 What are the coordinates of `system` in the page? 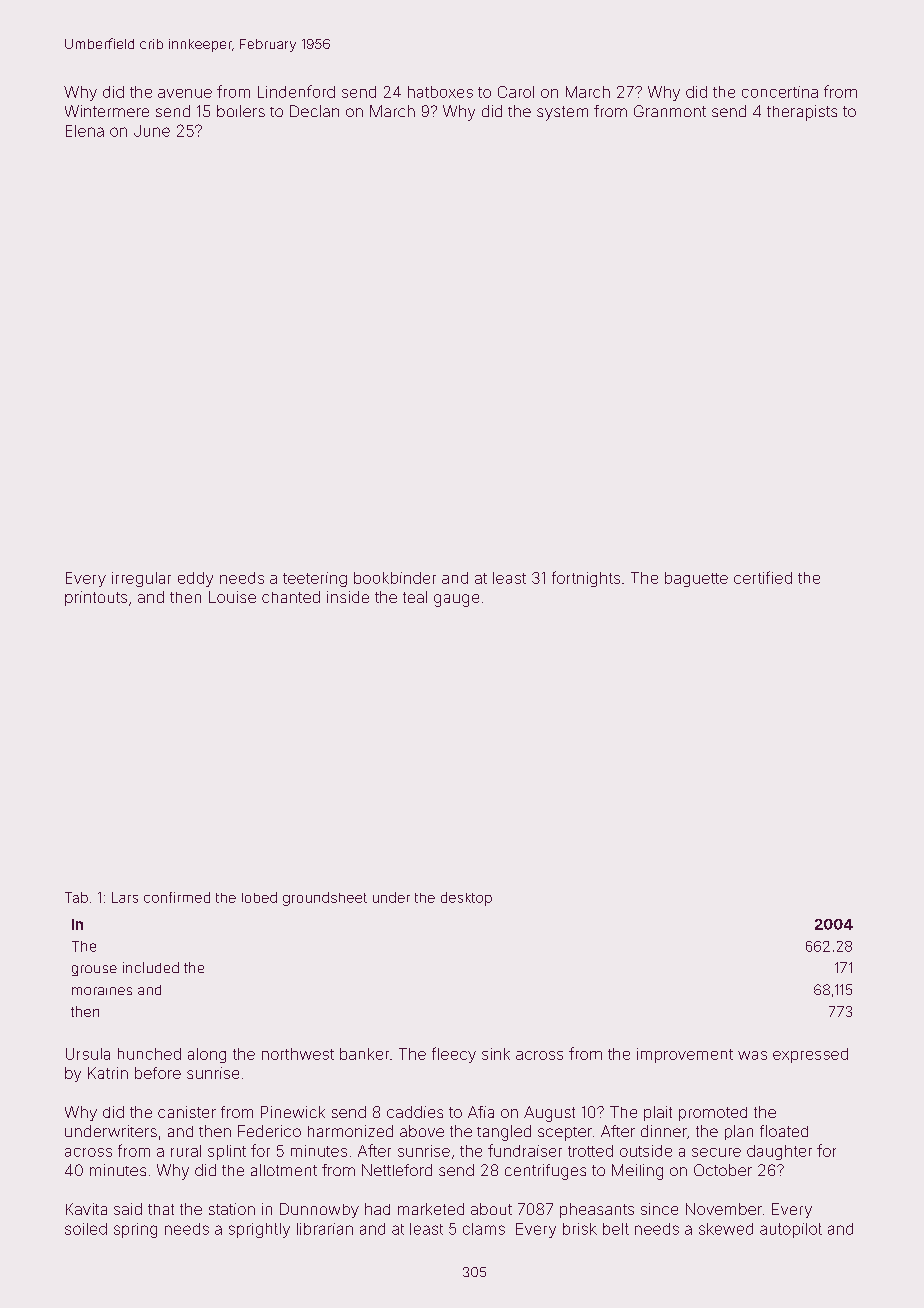 It's located at (562, 113).
